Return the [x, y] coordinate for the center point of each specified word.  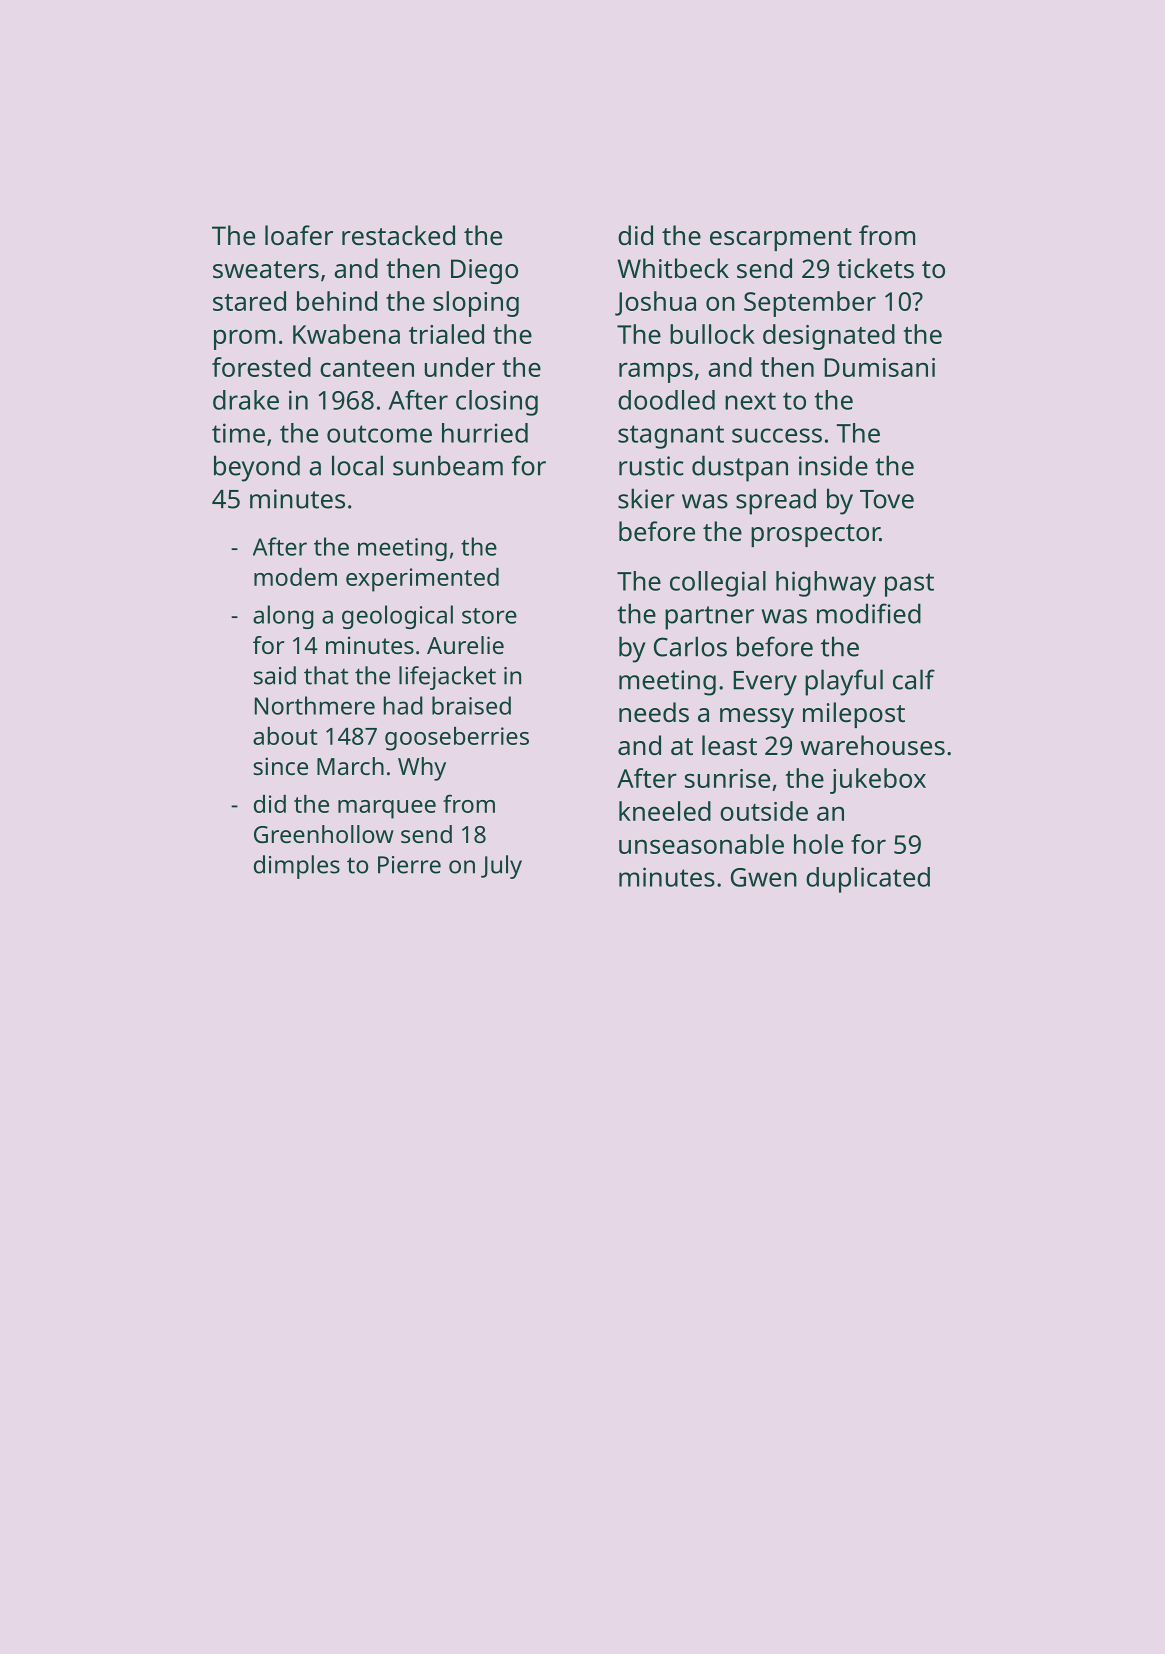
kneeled [665, 811]
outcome [379, 434]
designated [829, 337]
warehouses [872, 745]
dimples [297, 867]
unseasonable [701, 844]
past [909, 585]
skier [646, 498]
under [460, 367]
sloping [476, 304]
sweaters [266, 269]
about [285, 736]
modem [295, 577]
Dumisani [879, 367]
